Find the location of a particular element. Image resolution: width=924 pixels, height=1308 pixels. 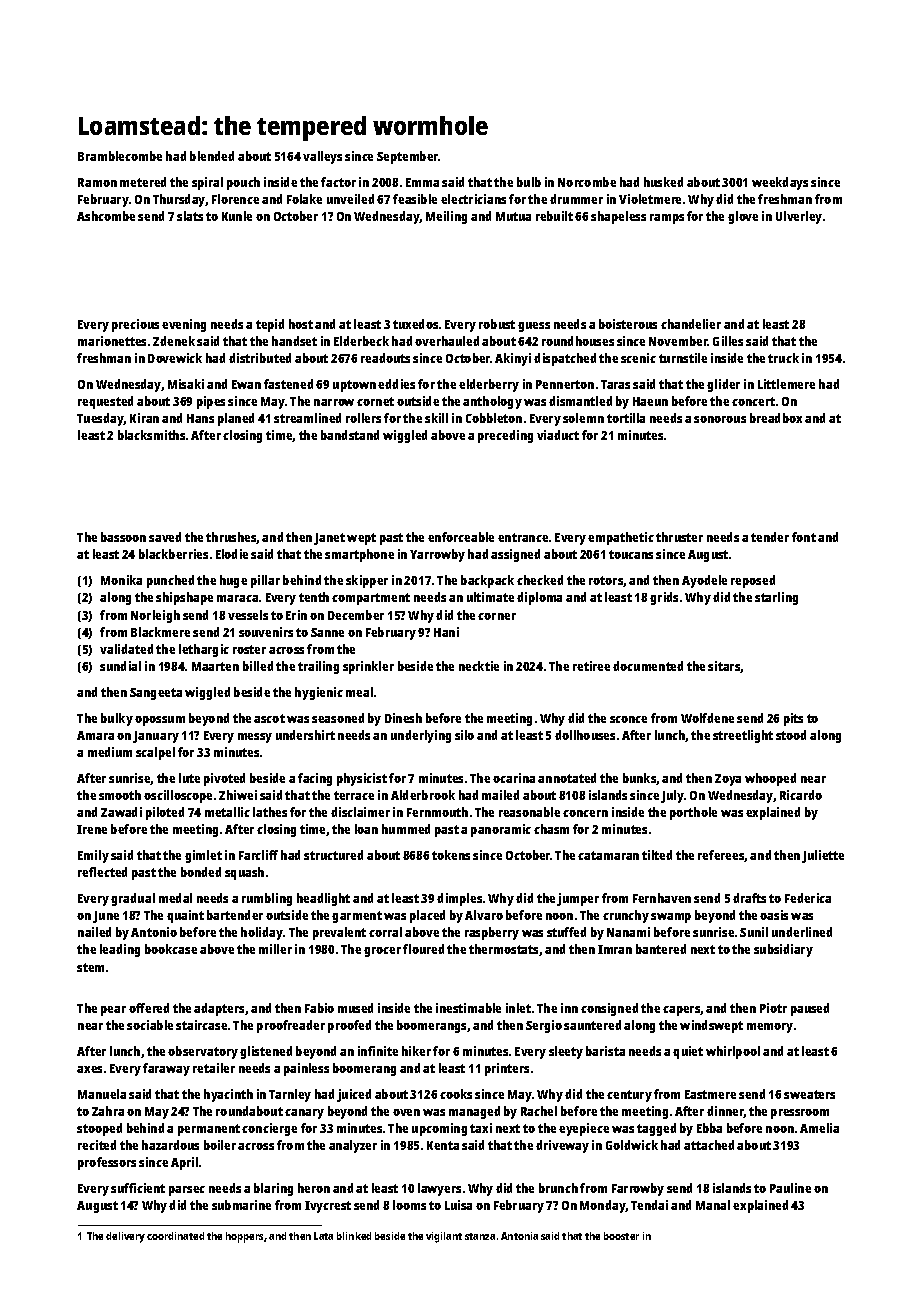

delivery is located at coordinates (125, 1237).
